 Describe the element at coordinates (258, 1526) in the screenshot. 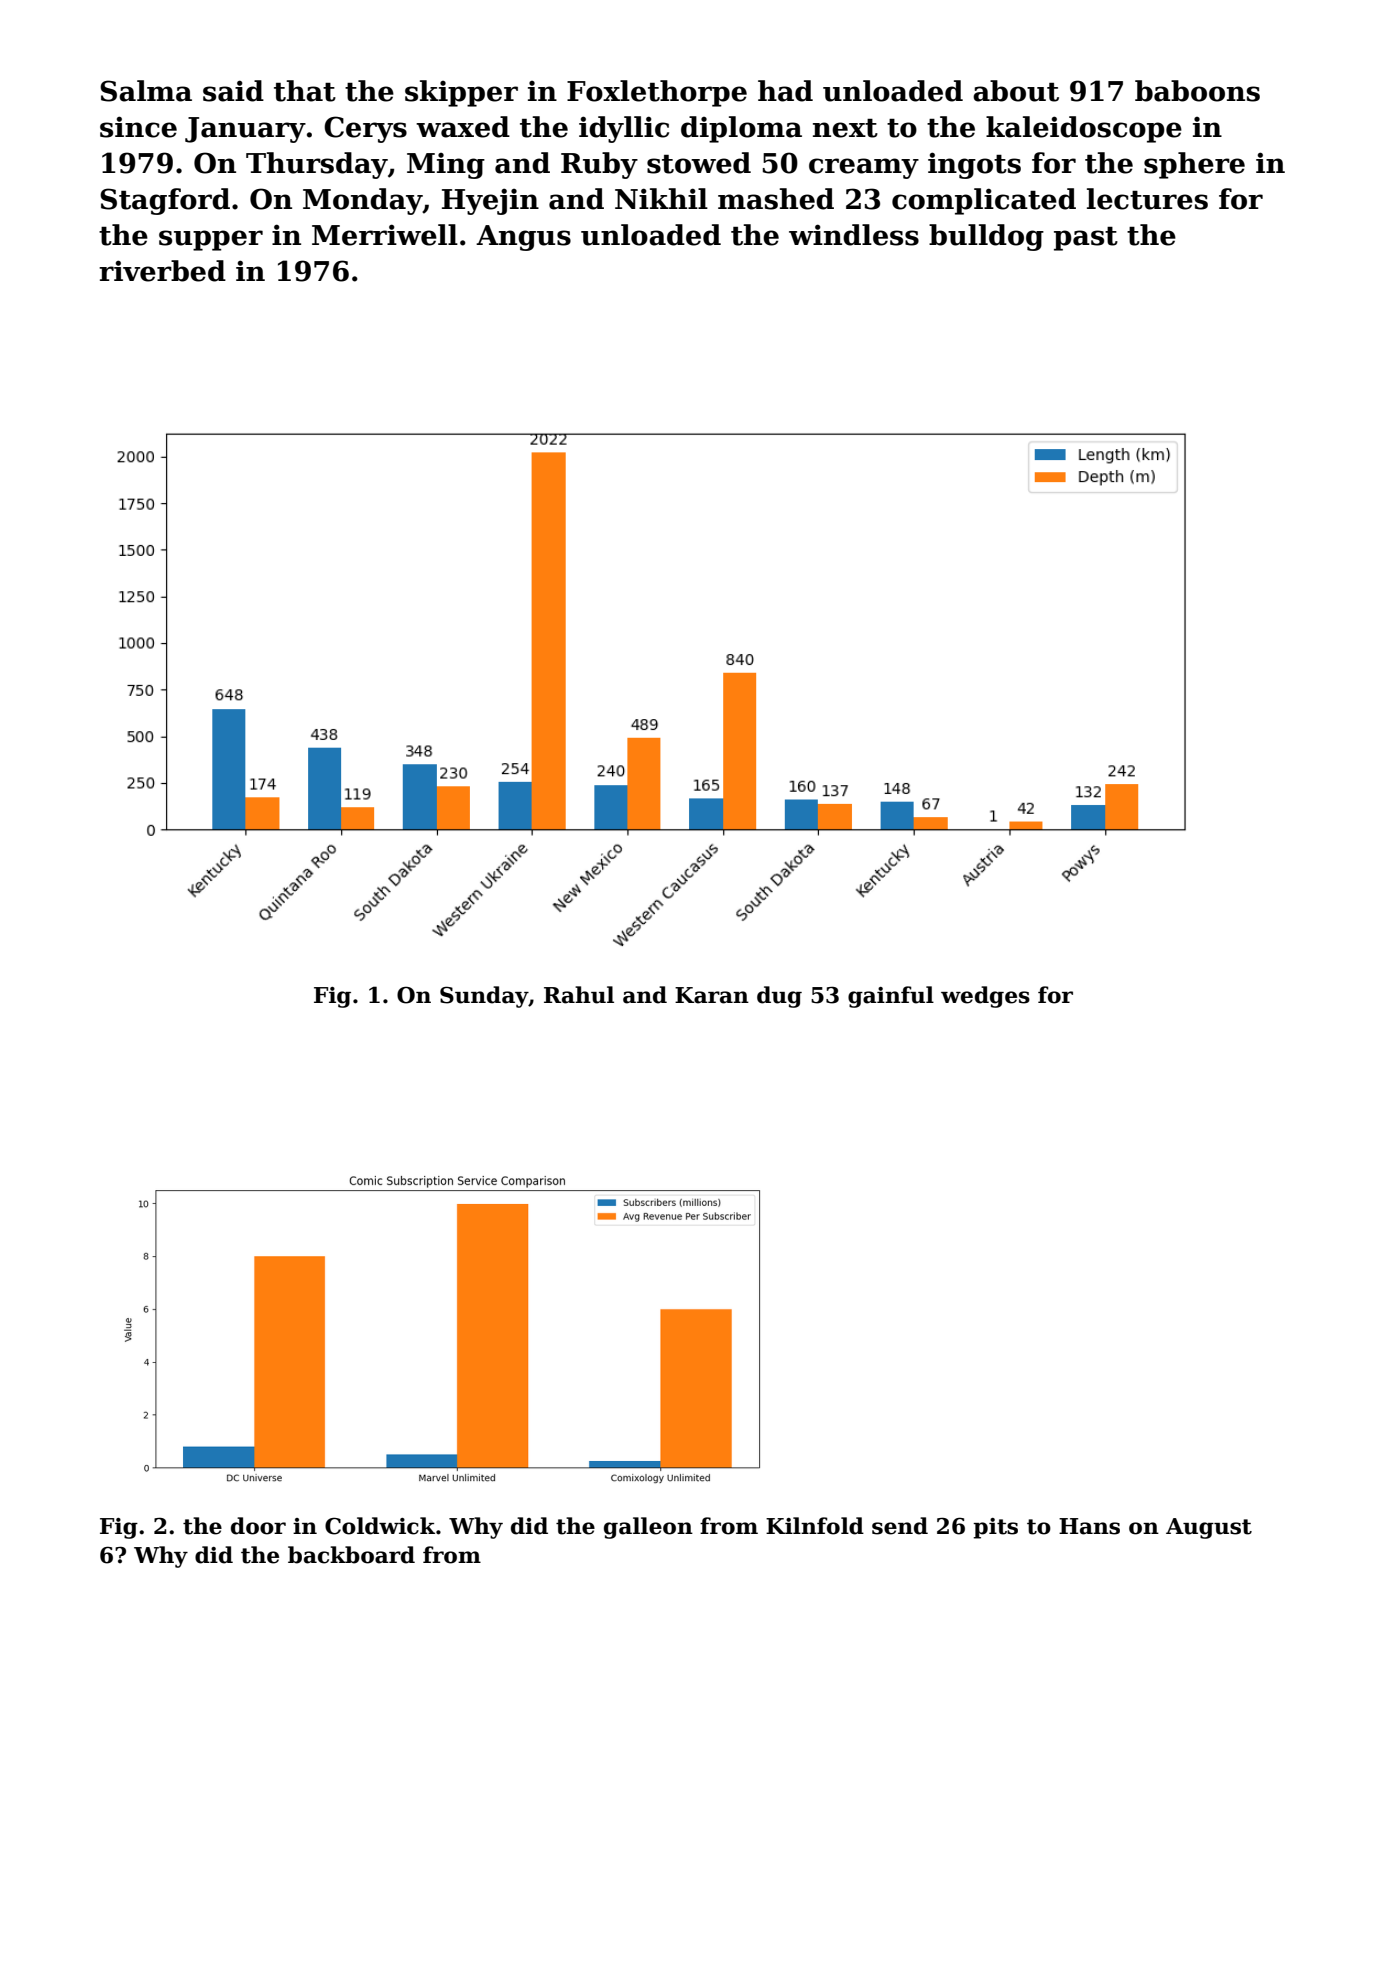

I see `door` at that location.
